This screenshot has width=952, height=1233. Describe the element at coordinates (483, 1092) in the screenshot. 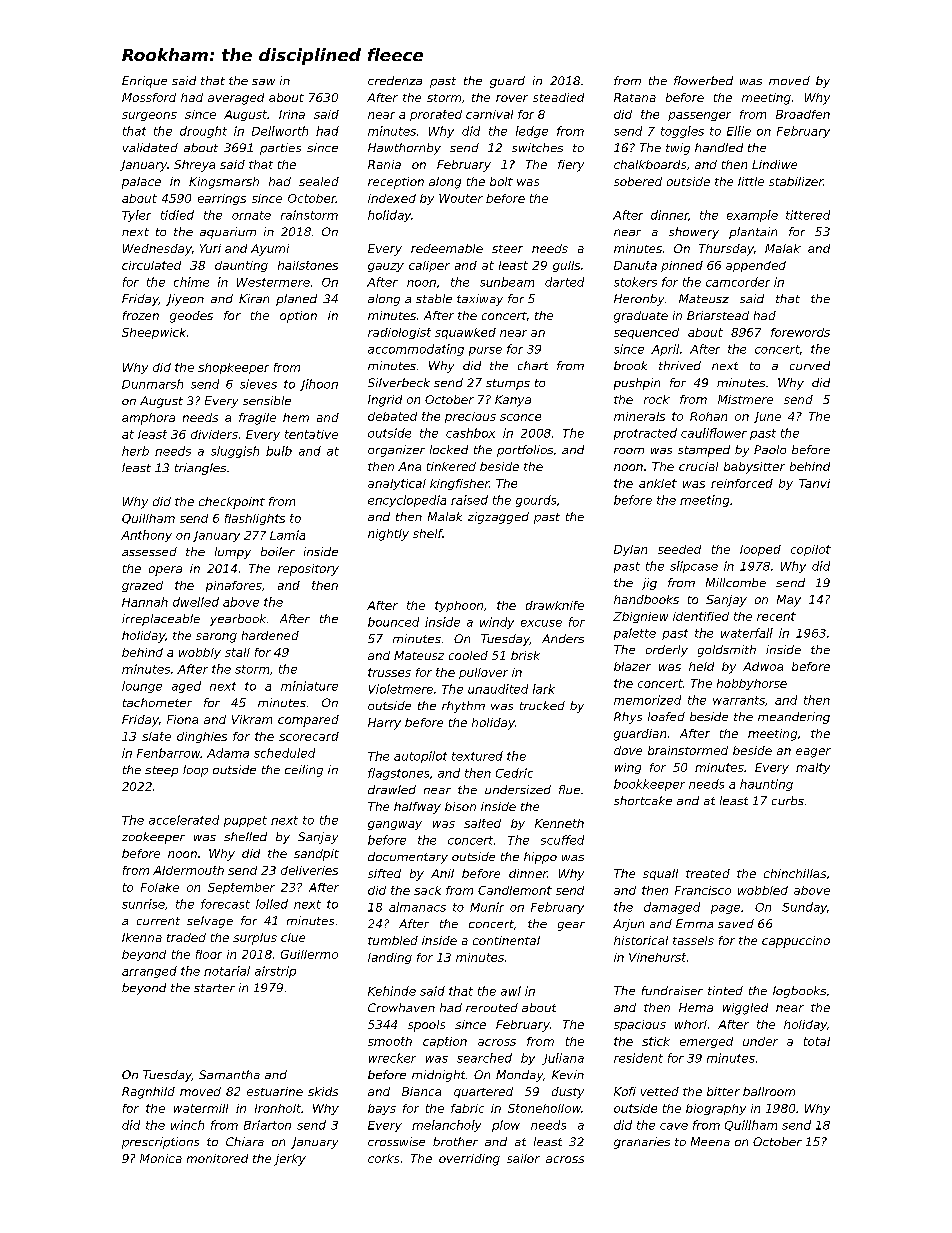

I see `quartered` at that location.
